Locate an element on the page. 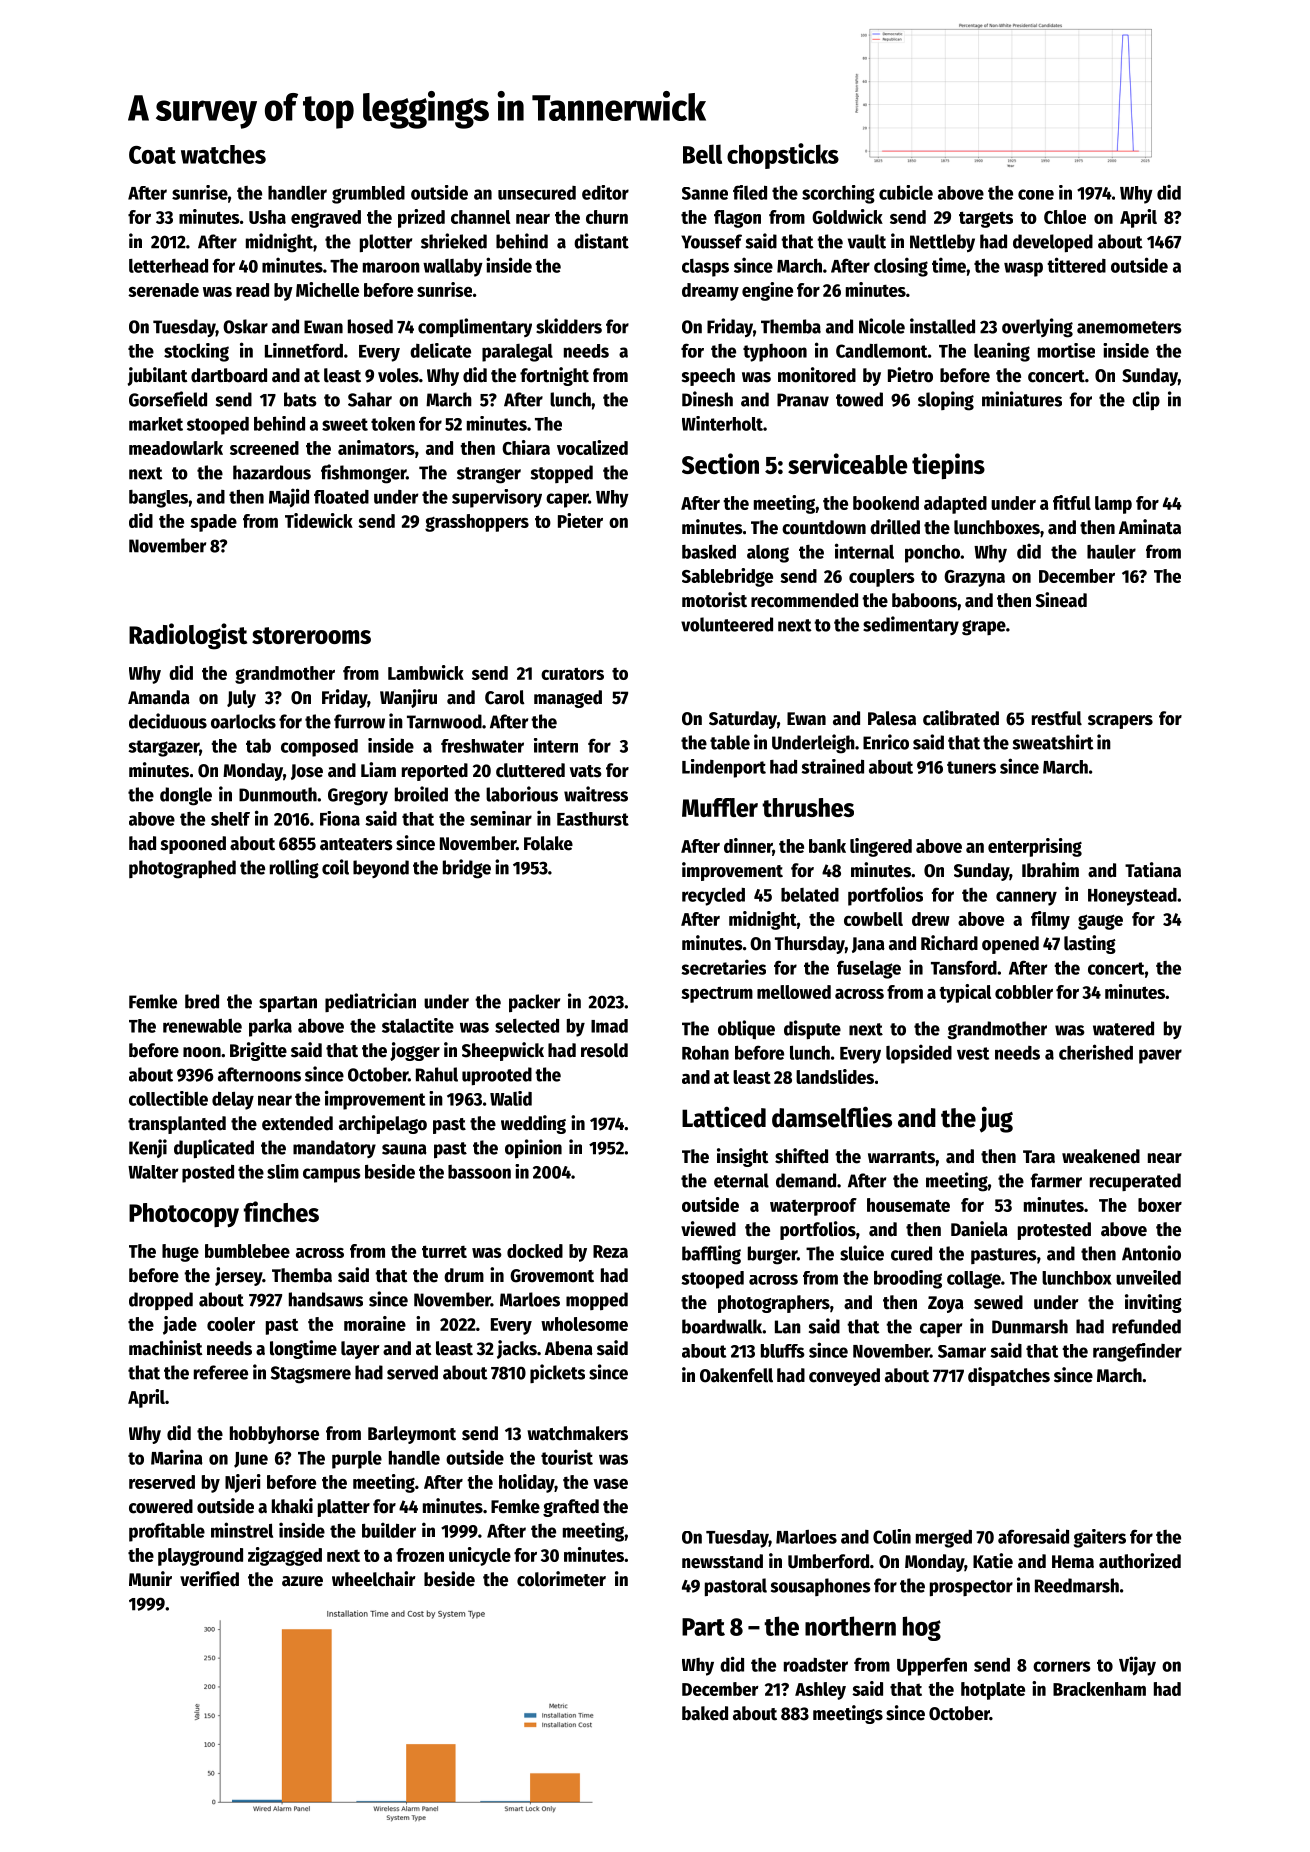 This page has width=1310, height=1852. gaiters is located at coordinates (1100, 1538).
